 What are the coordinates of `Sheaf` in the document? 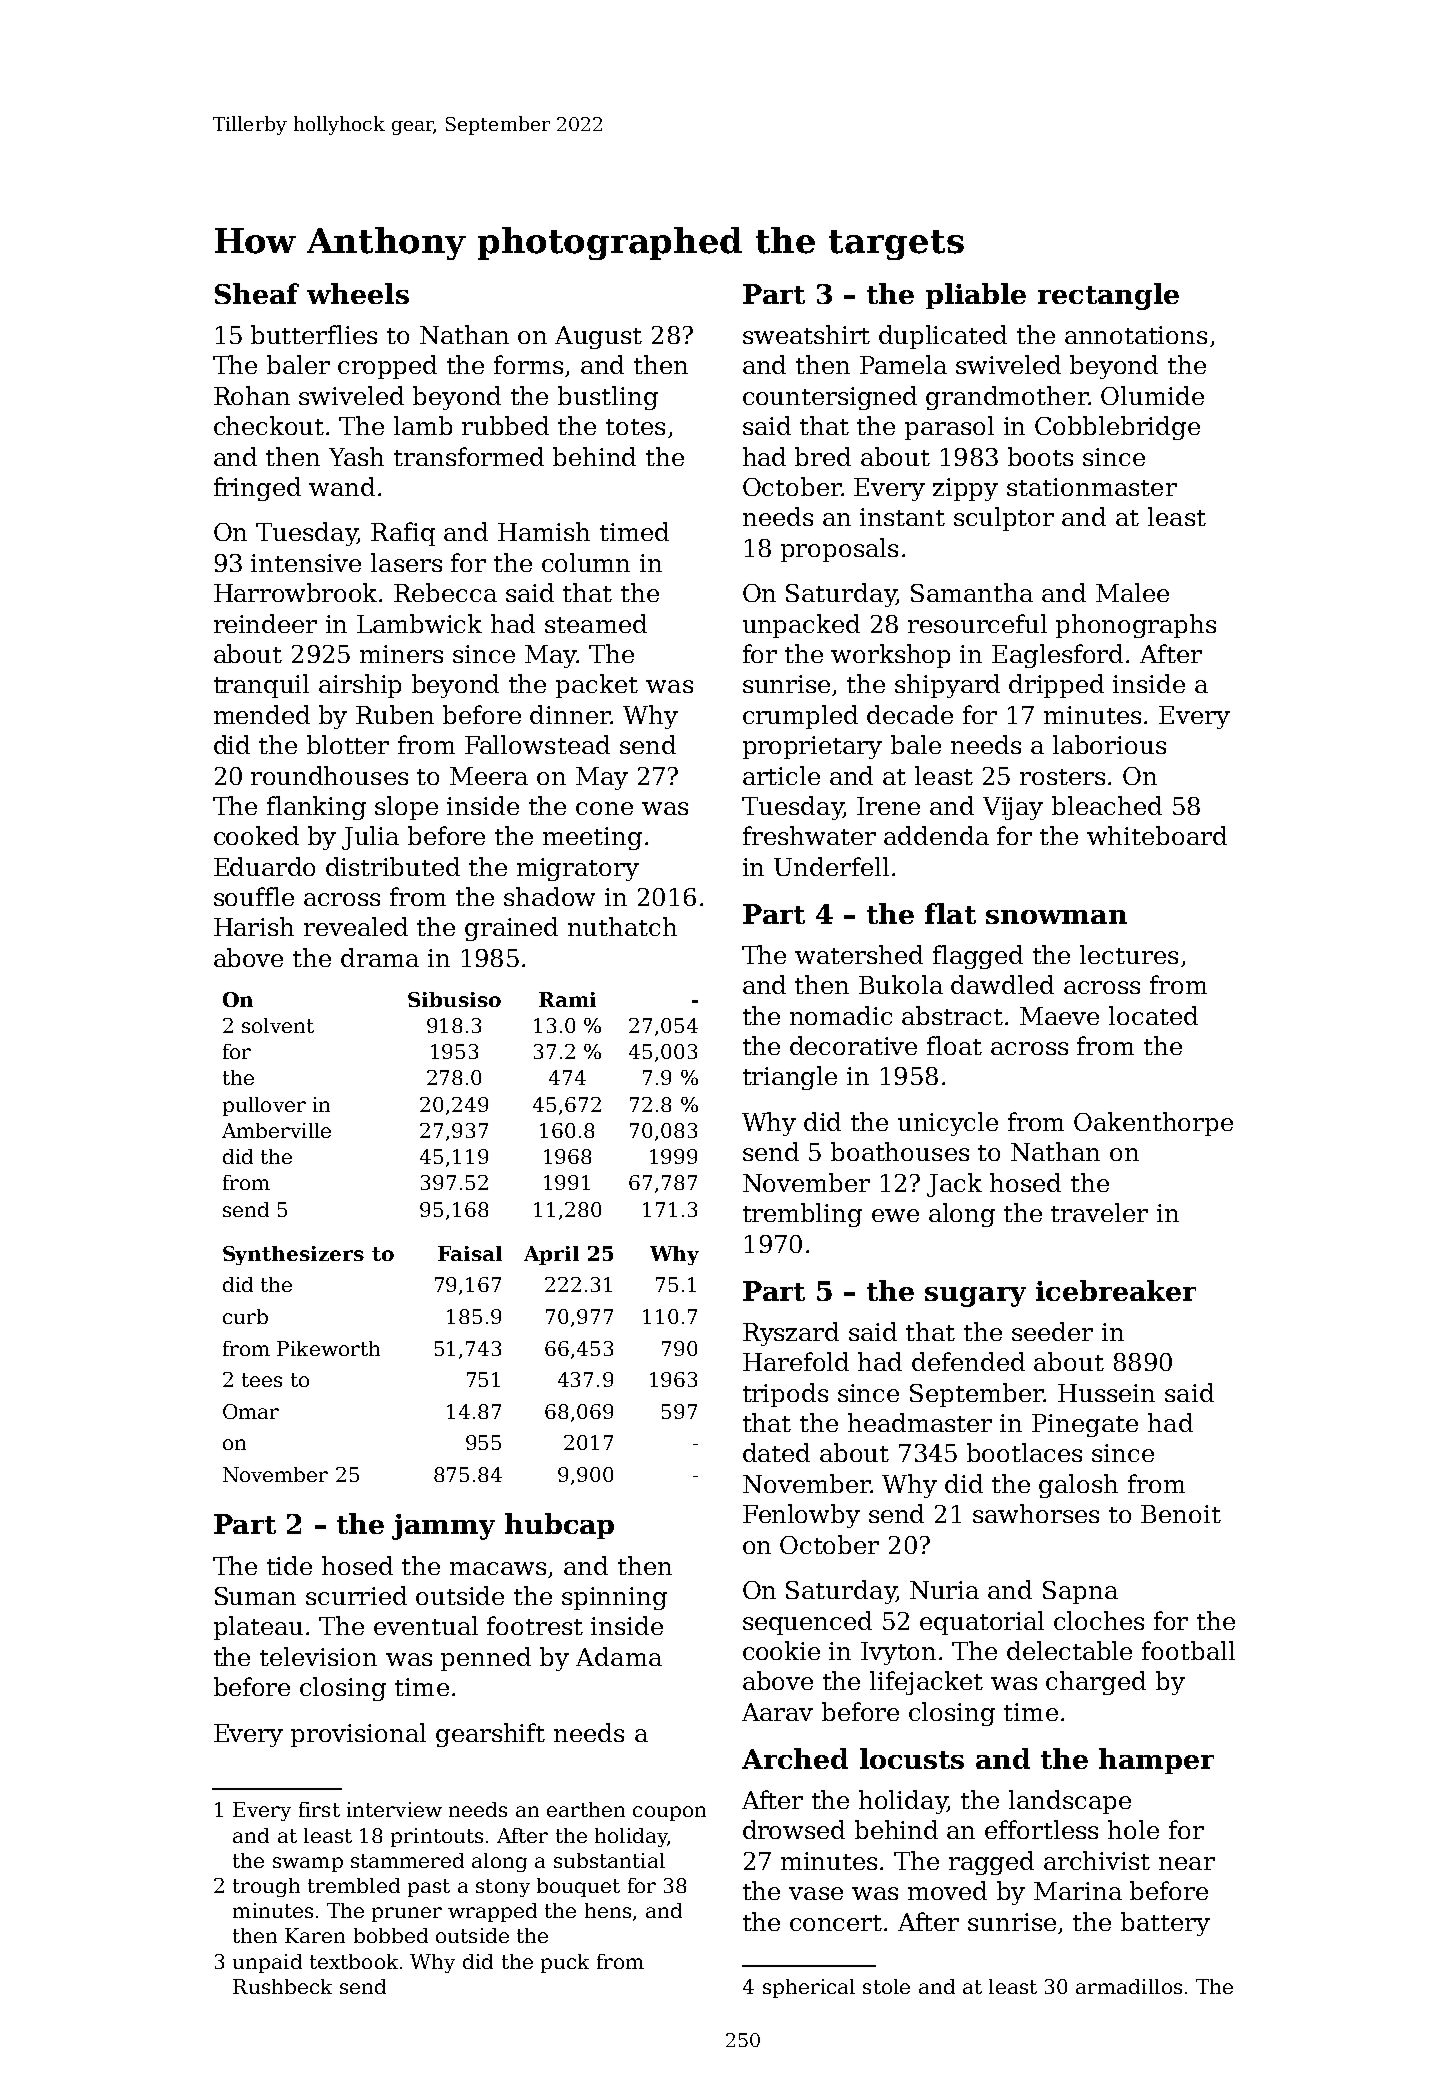 It's located at (257, 293).
